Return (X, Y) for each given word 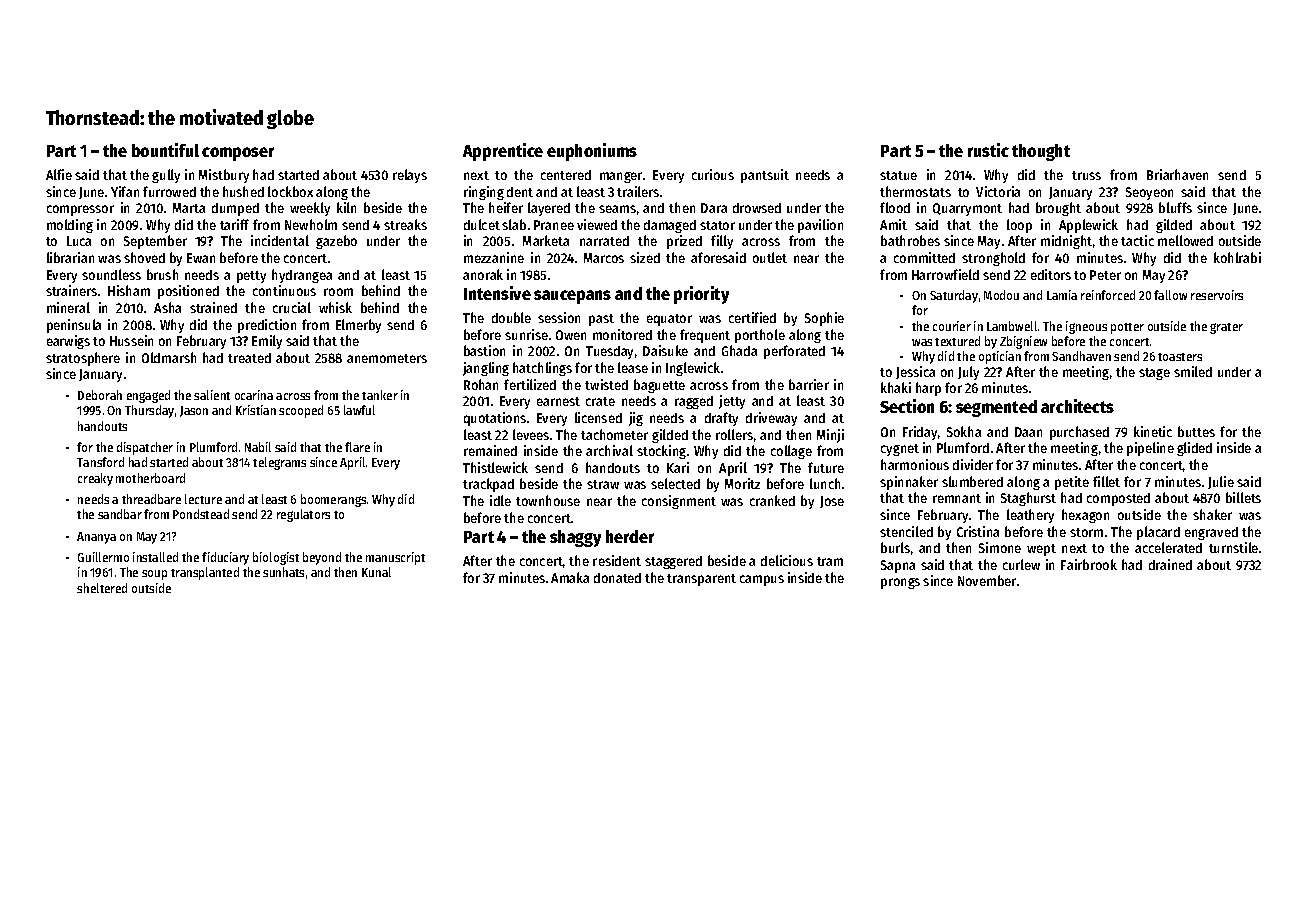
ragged (694, 402)
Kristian (256, 410)
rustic (988, 150)
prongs (900, 583)
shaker (1212, 514)
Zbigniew (1023, 342)
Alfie (59, 174)
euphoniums (592, 152)
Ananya (96, 538)
